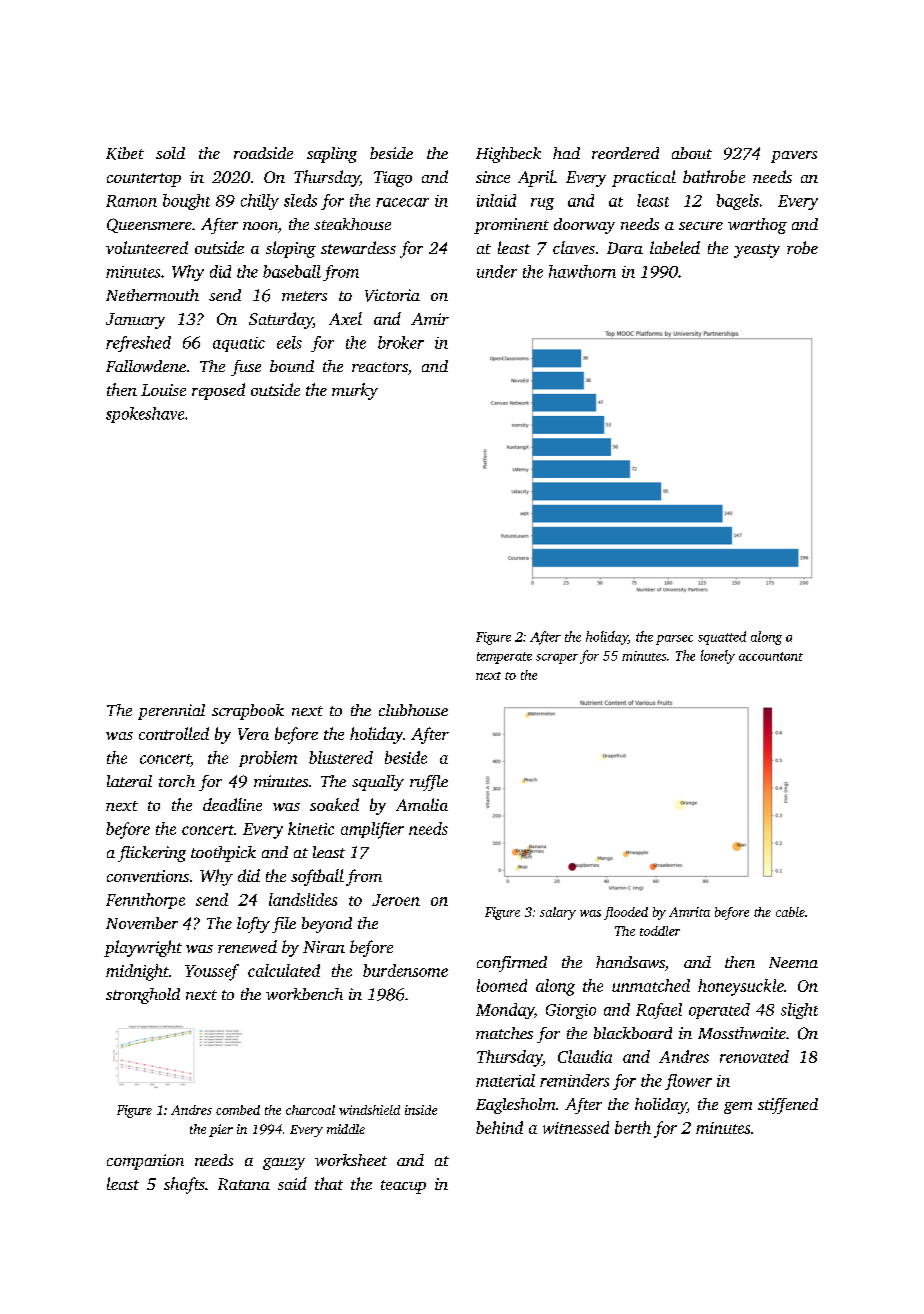 The image size is (924, 1314). What do you see at coordinates (263, 153) in the document?
I see `roadside` at bounding box center [263, 153].
